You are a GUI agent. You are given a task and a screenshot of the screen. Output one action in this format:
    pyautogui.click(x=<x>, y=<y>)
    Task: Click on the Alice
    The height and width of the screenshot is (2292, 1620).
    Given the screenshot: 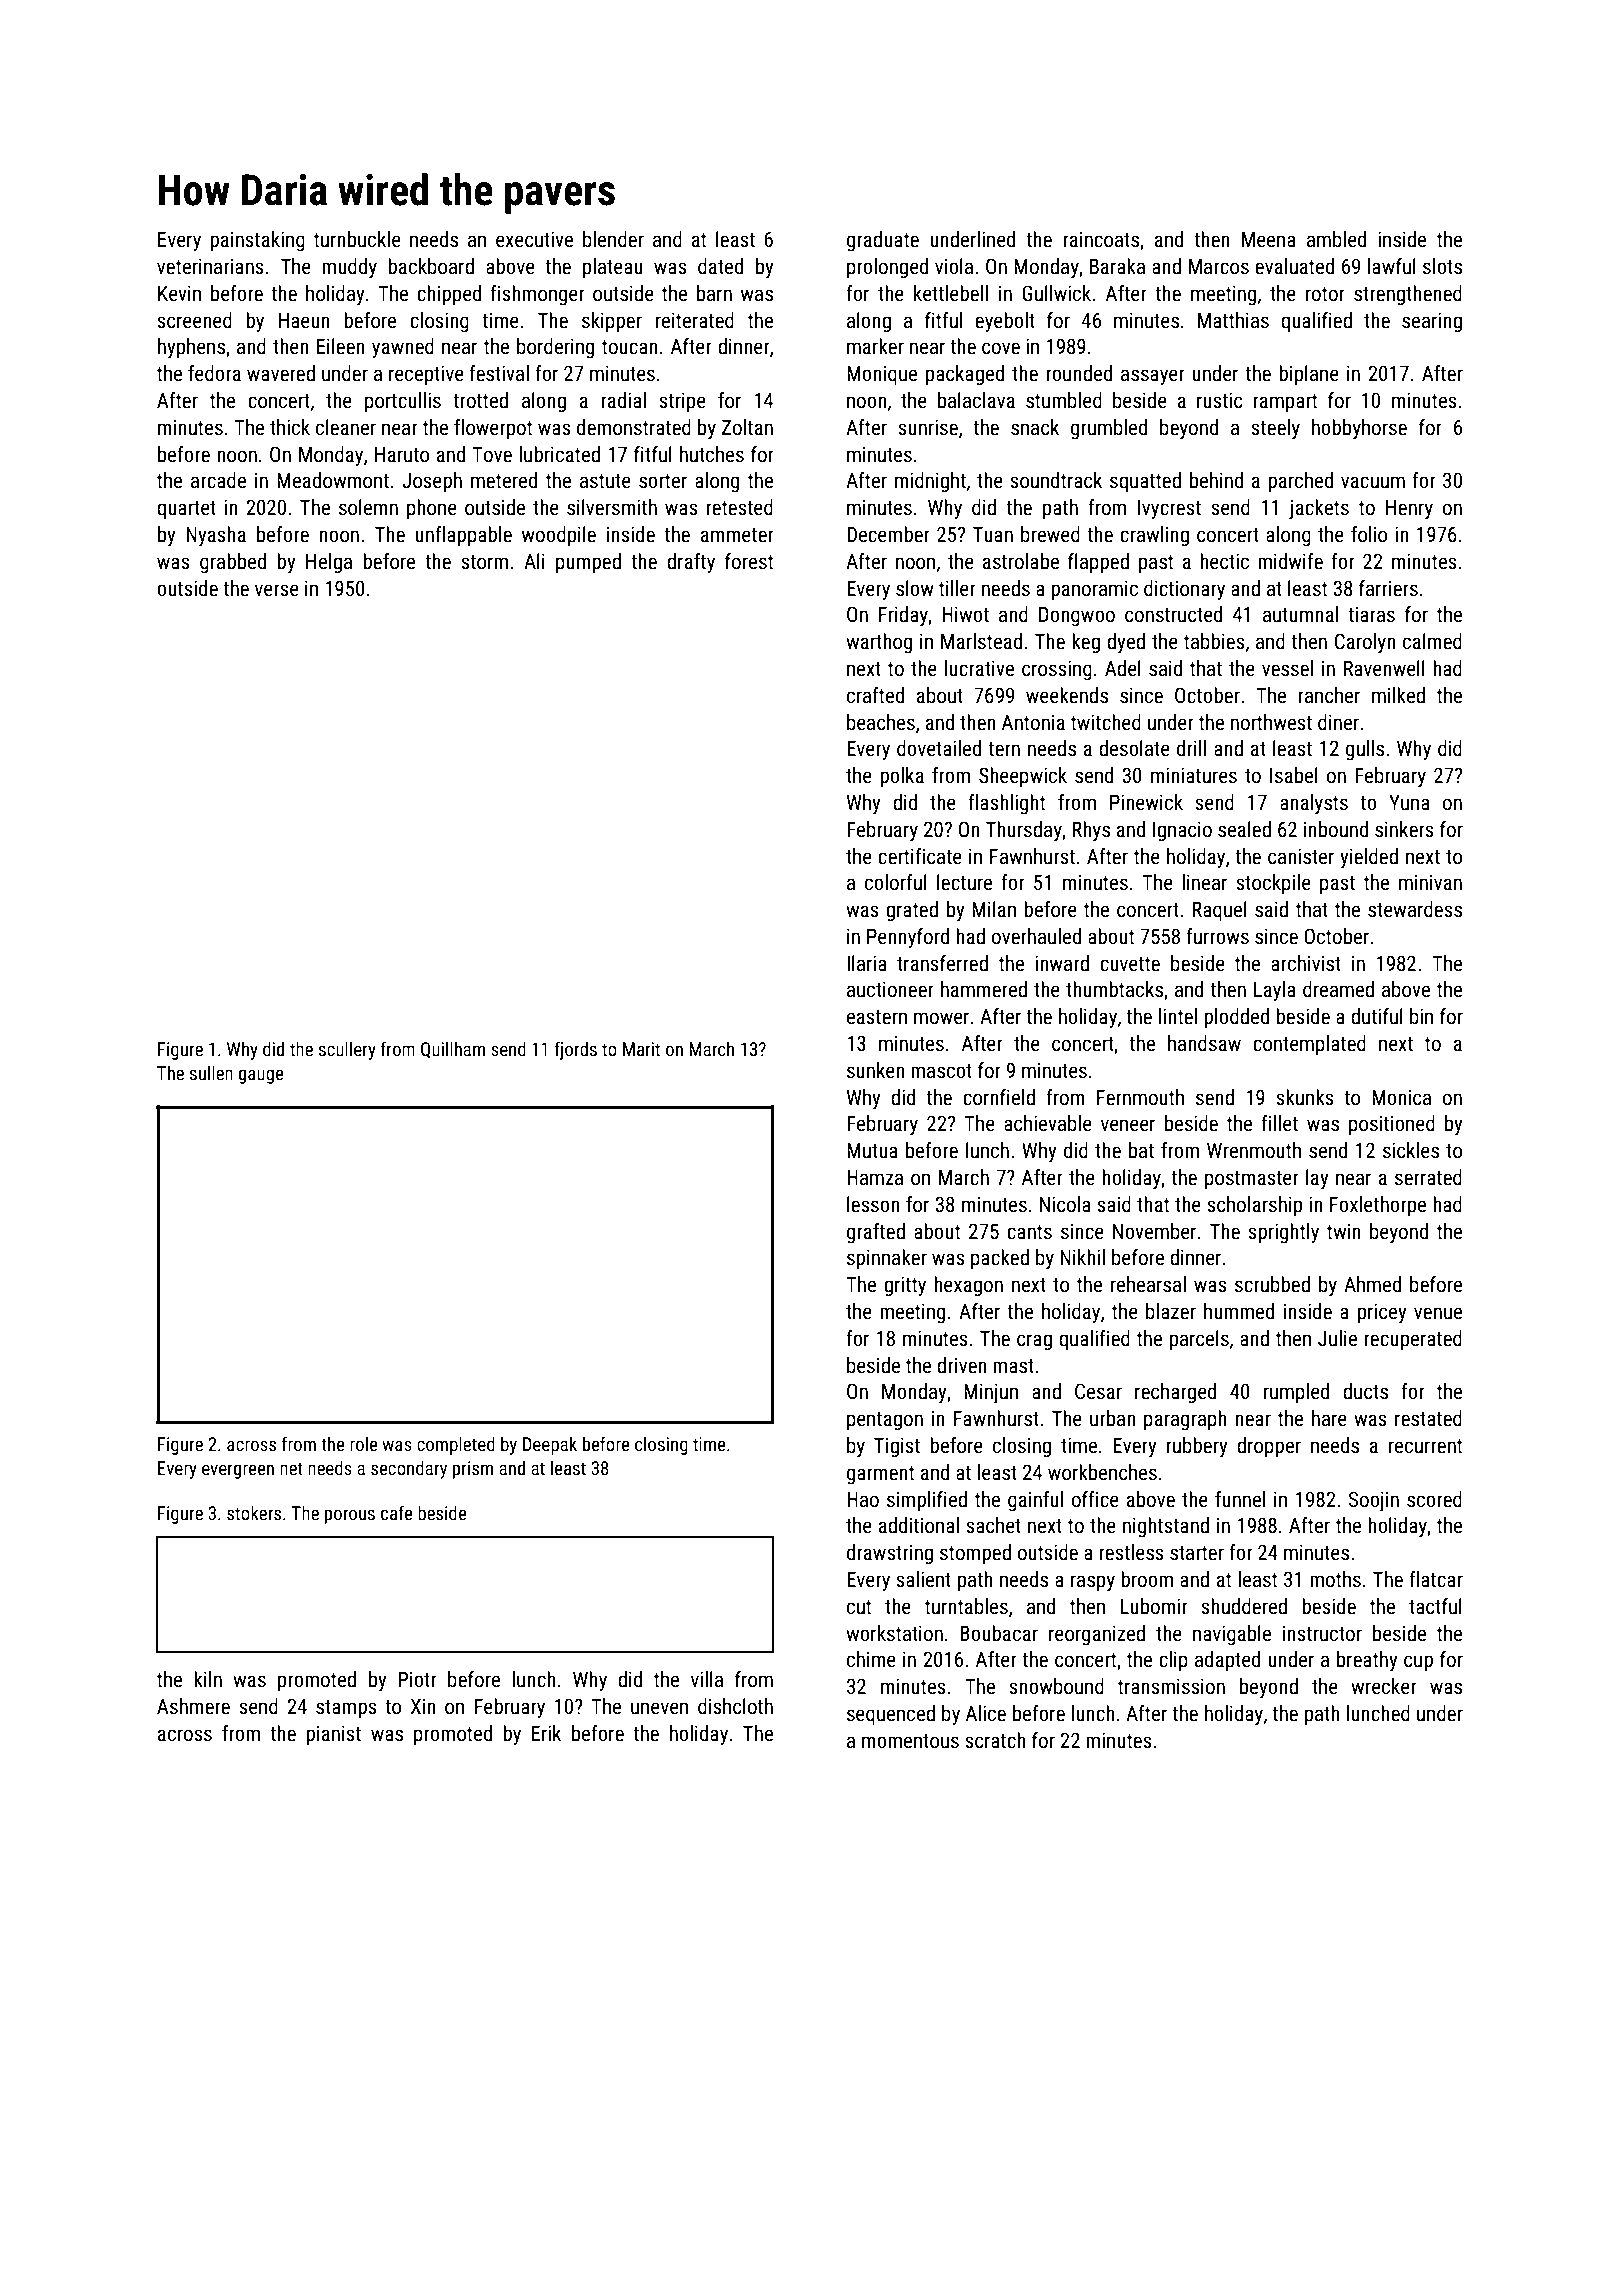 What is the action you would take?
    pyautogui.click(x=986, y=1713)
